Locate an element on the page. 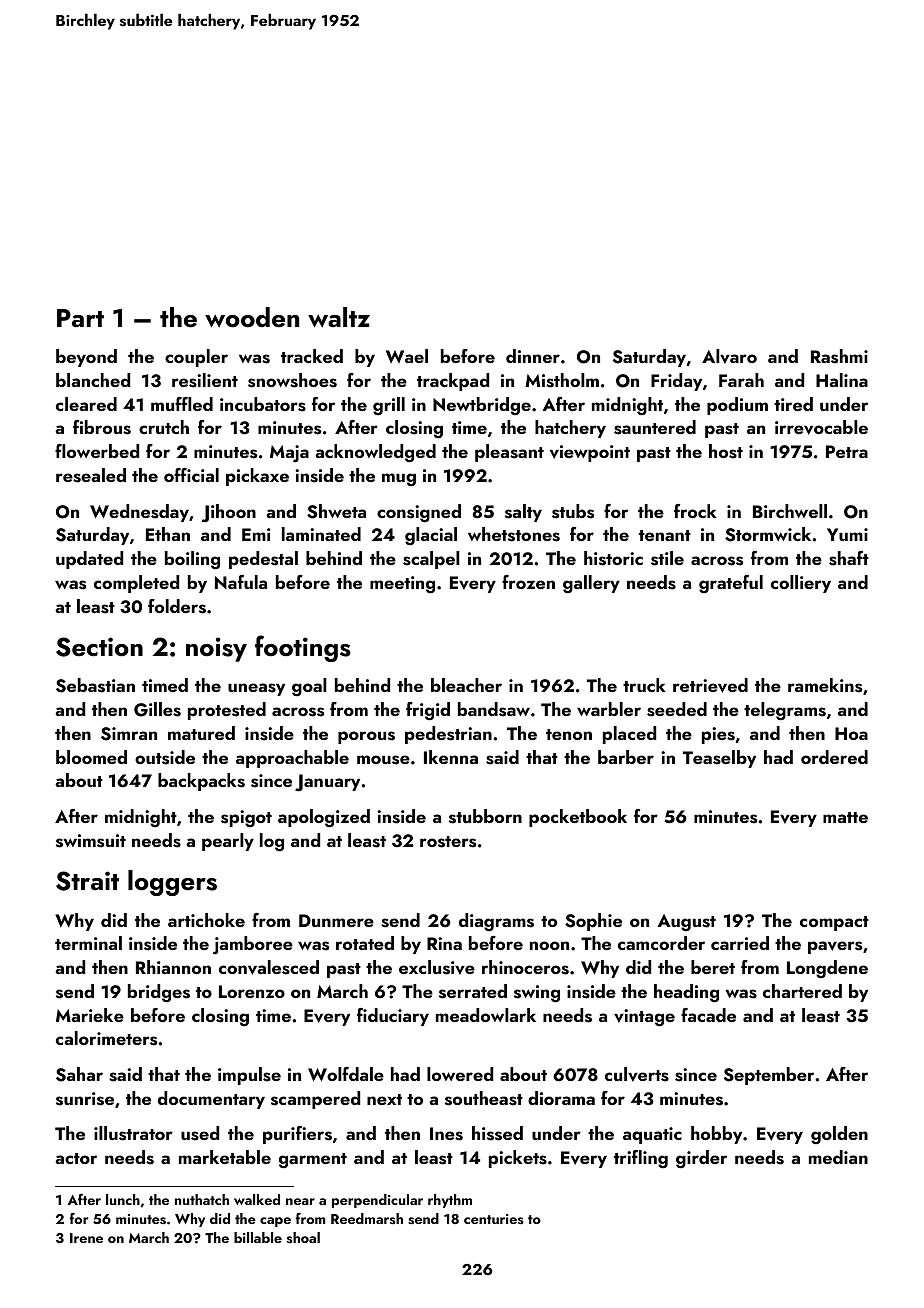 The image size is (924, 1308). goal is located at coordinates (309, 687).
